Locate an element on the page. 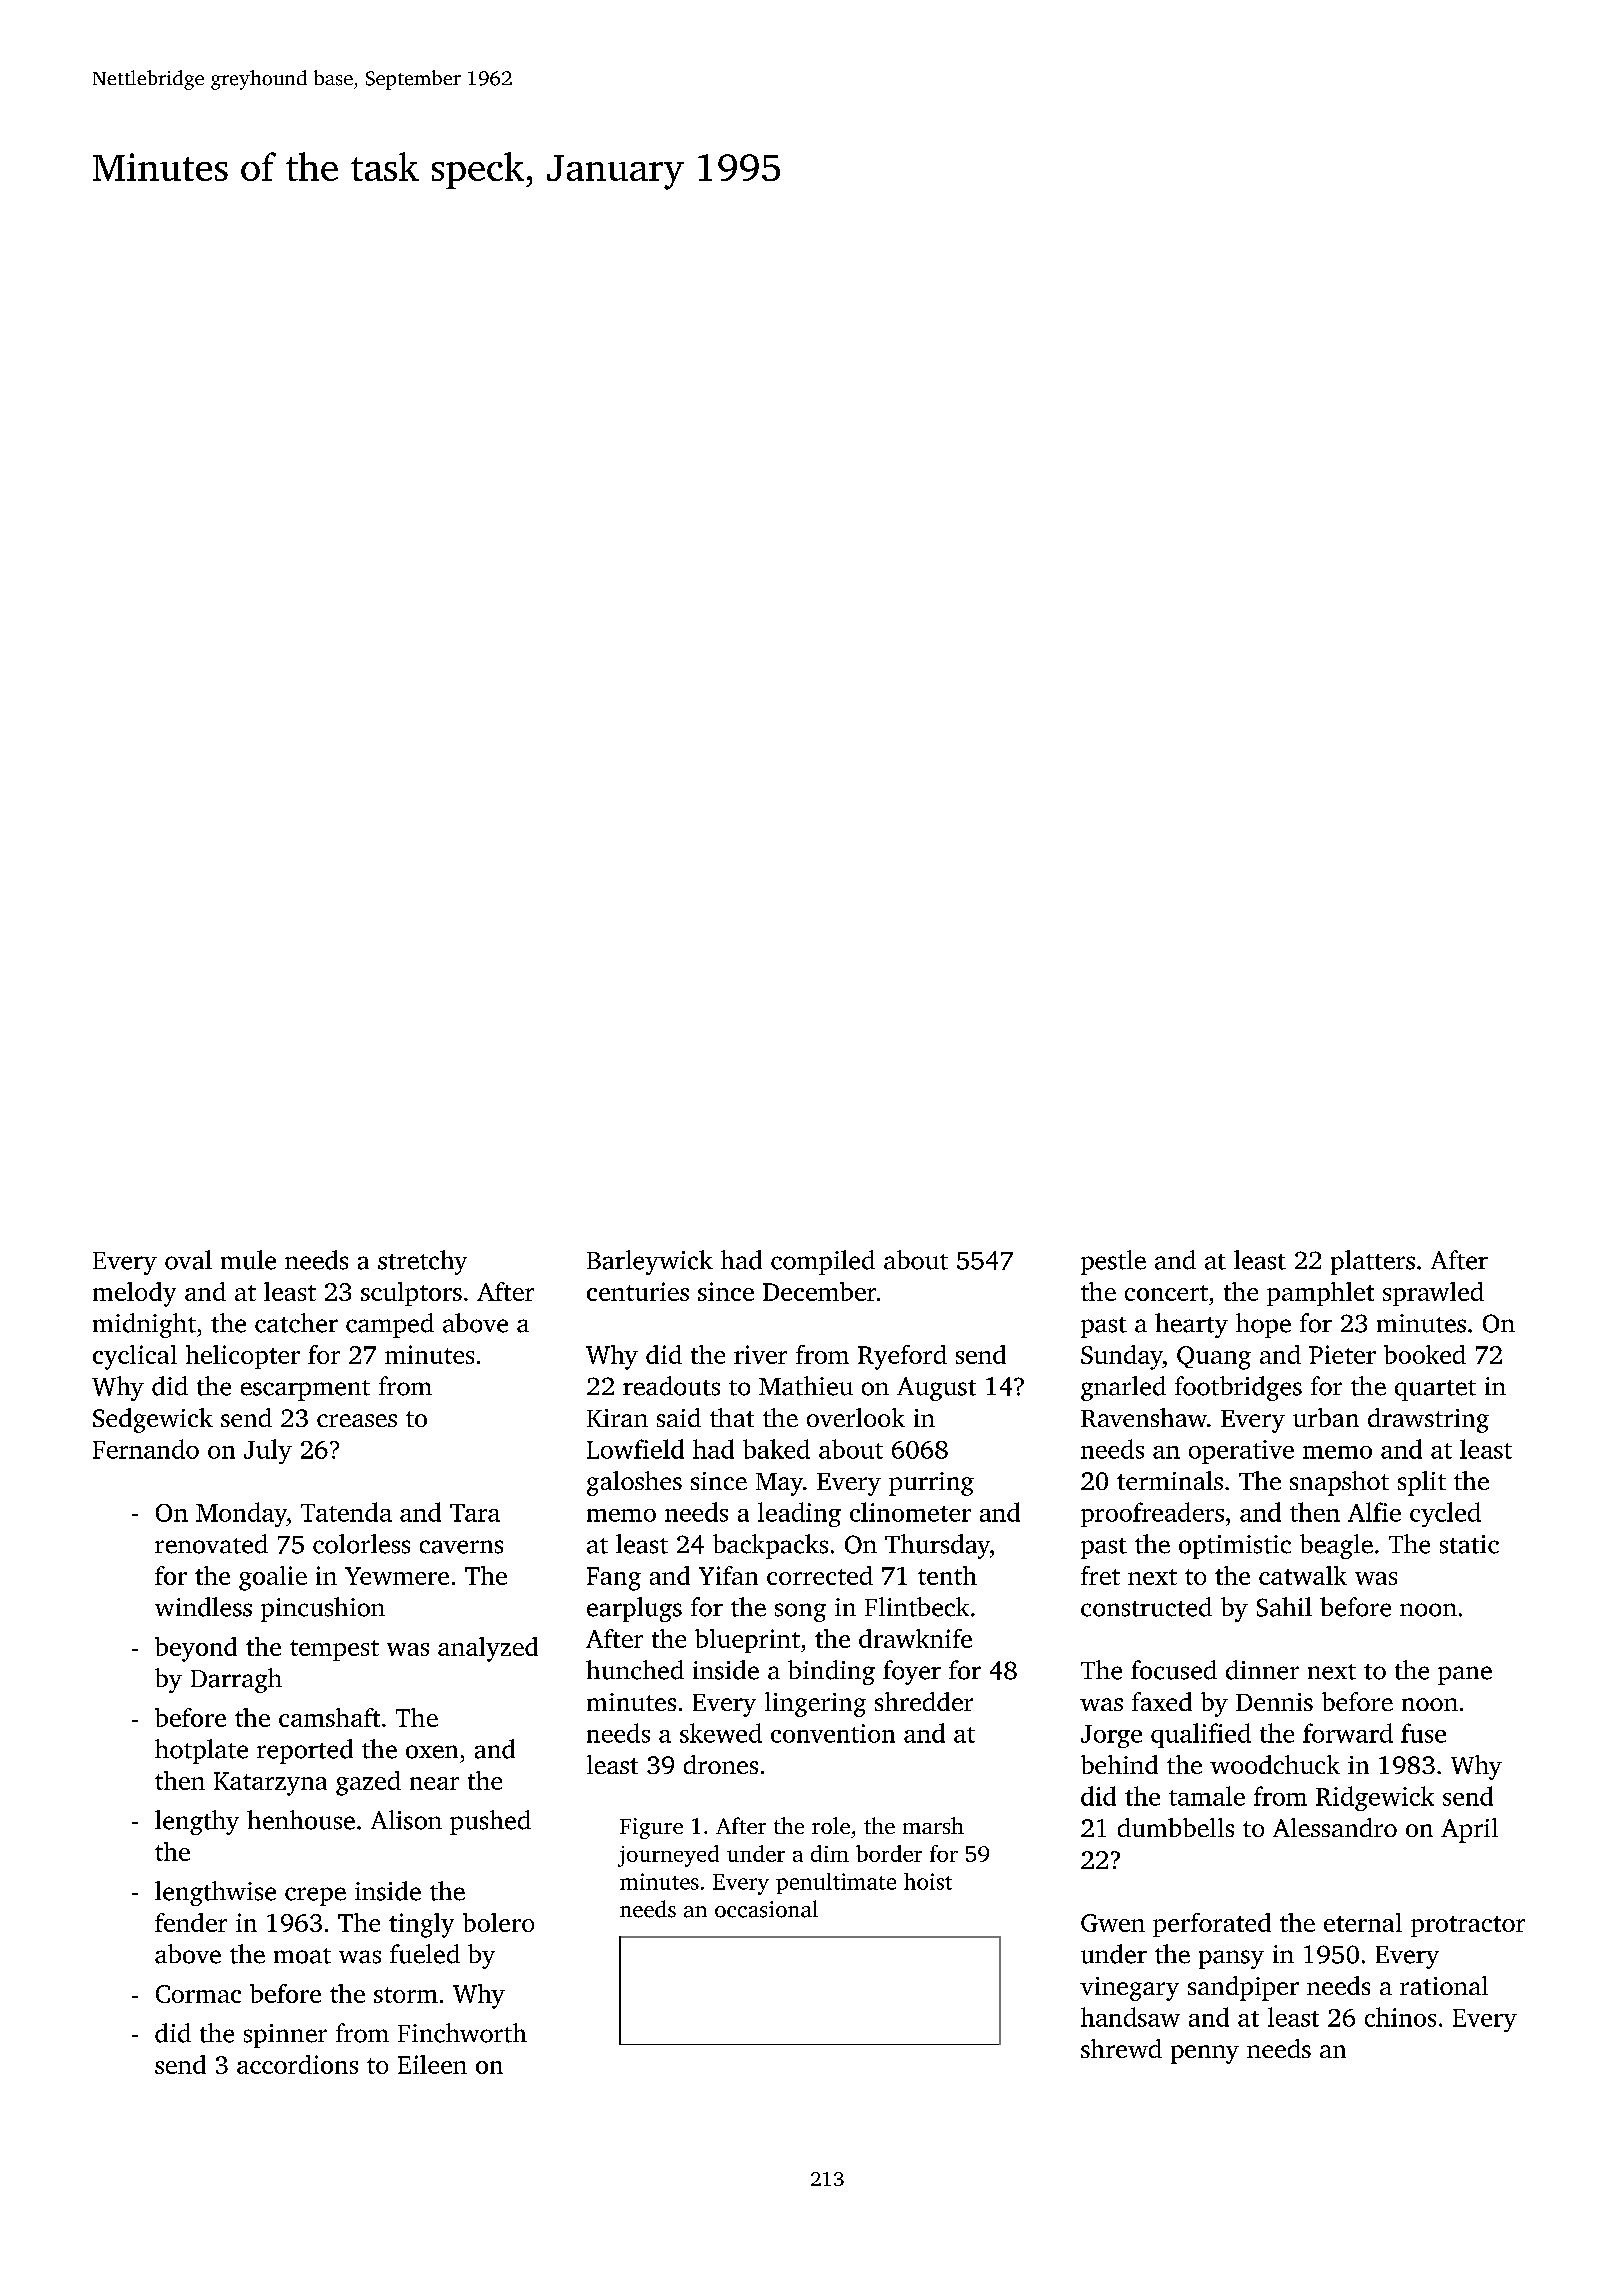  catcher is located at coordinates (296, 1323).
